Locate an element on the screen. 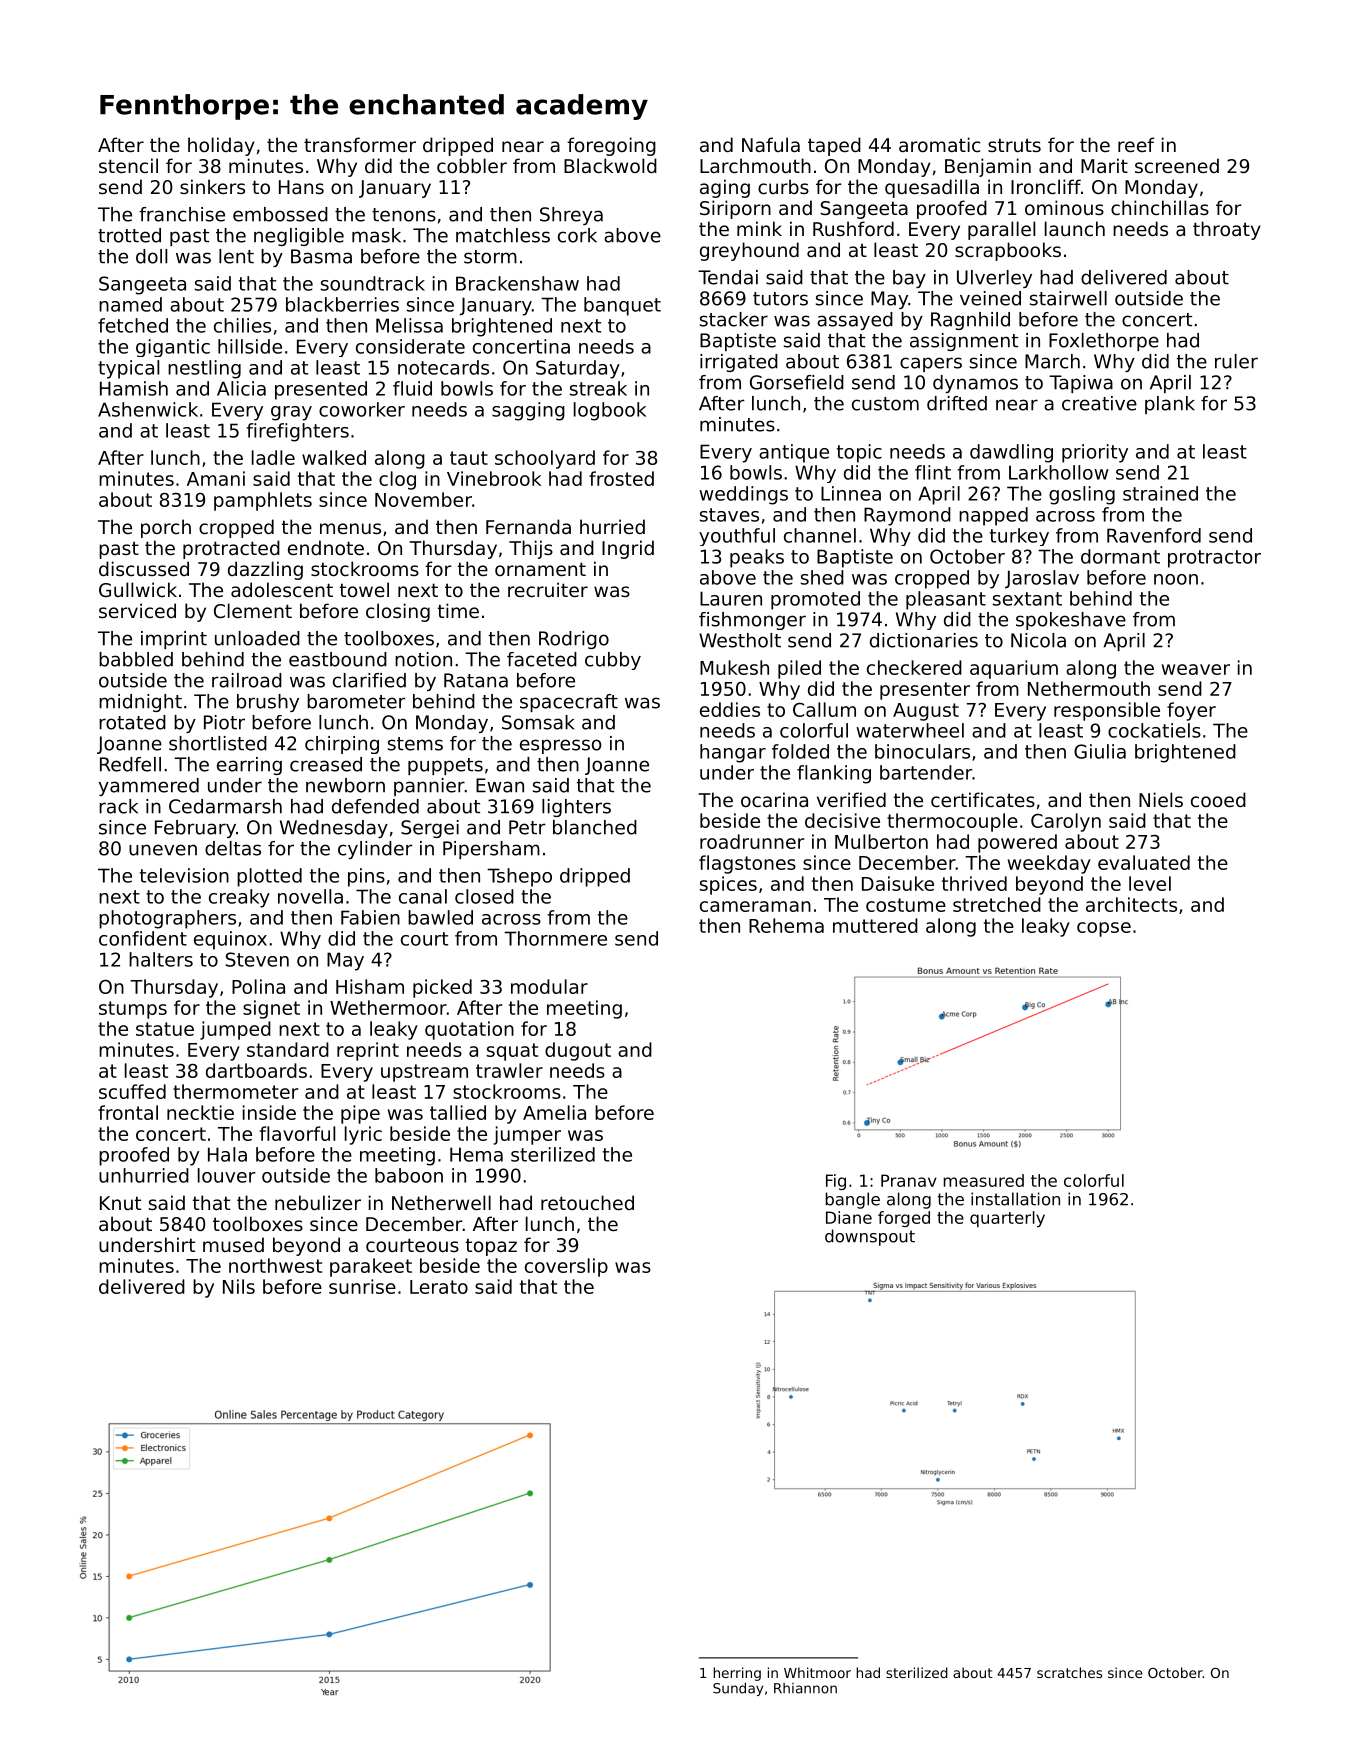 This screenshot has height=1762, width=1361. quarterly is located at coordinates (1007, 1219).
